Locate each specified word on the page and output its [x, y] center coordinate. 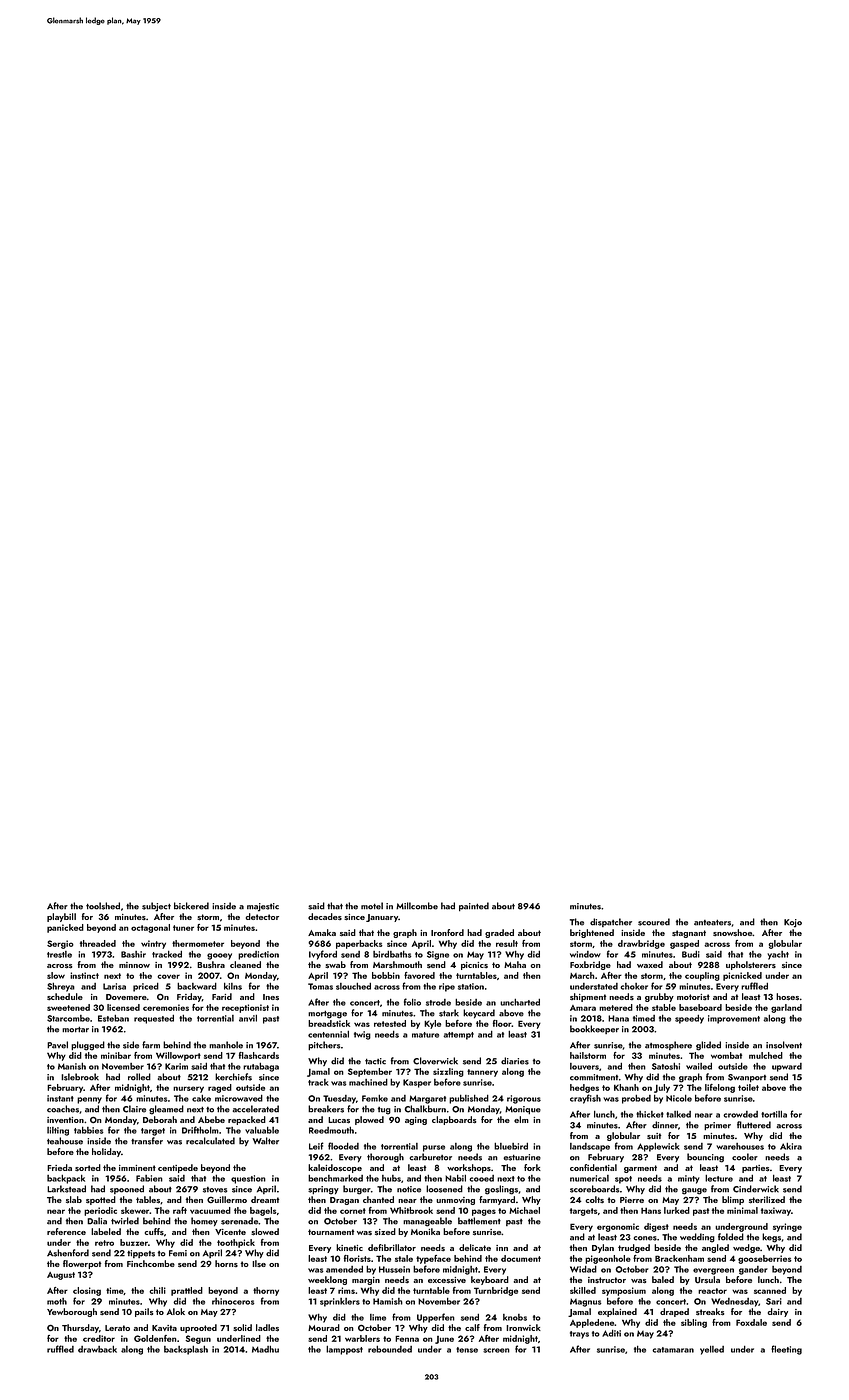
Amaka [322, 932]
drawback [97, 1349]
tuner [183, 928]
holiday [106, 1152]
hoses [787, 997]
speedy [689, 1019]
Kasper [417, 1083]
